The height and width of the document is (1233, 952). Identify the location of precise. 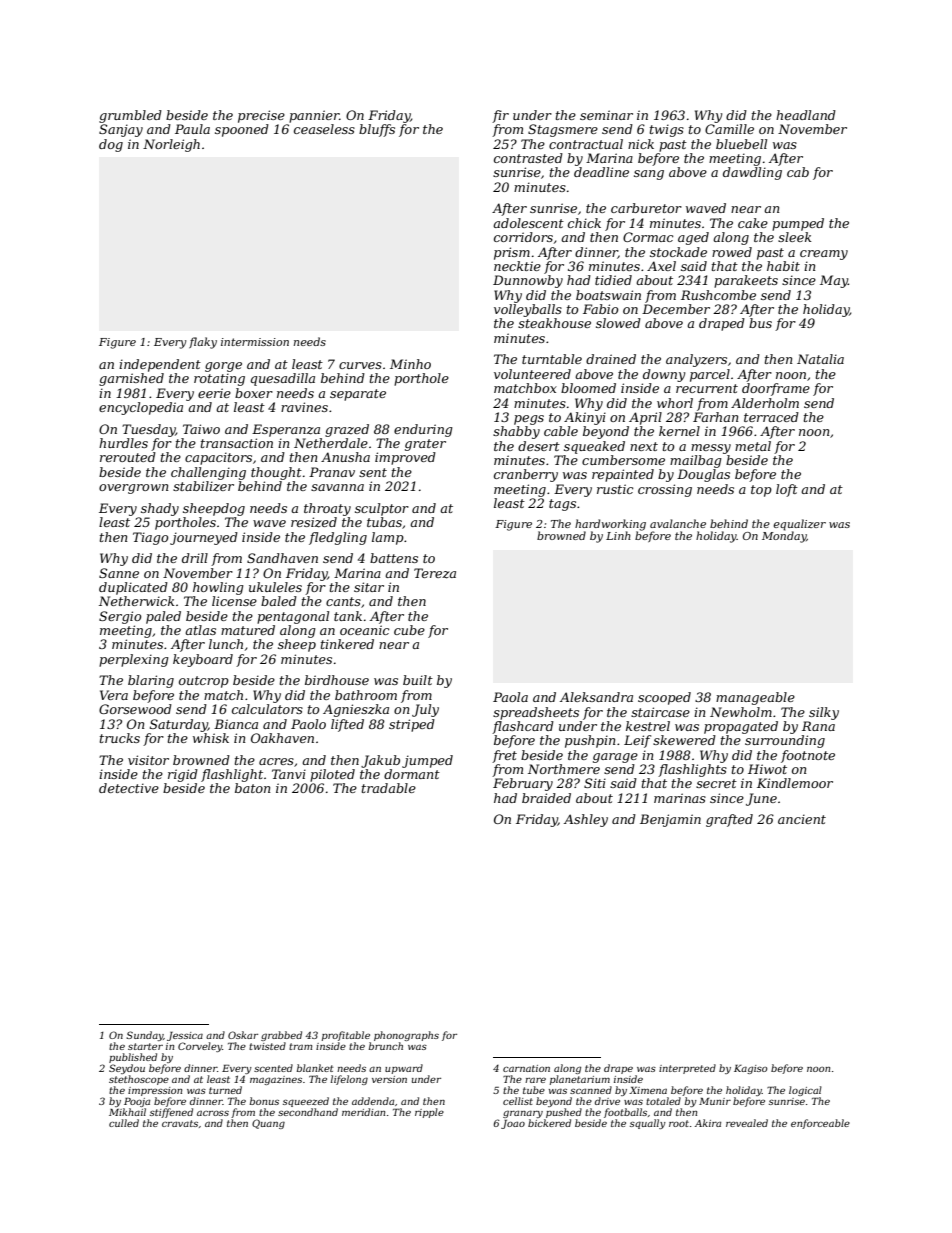
(261, 116).
